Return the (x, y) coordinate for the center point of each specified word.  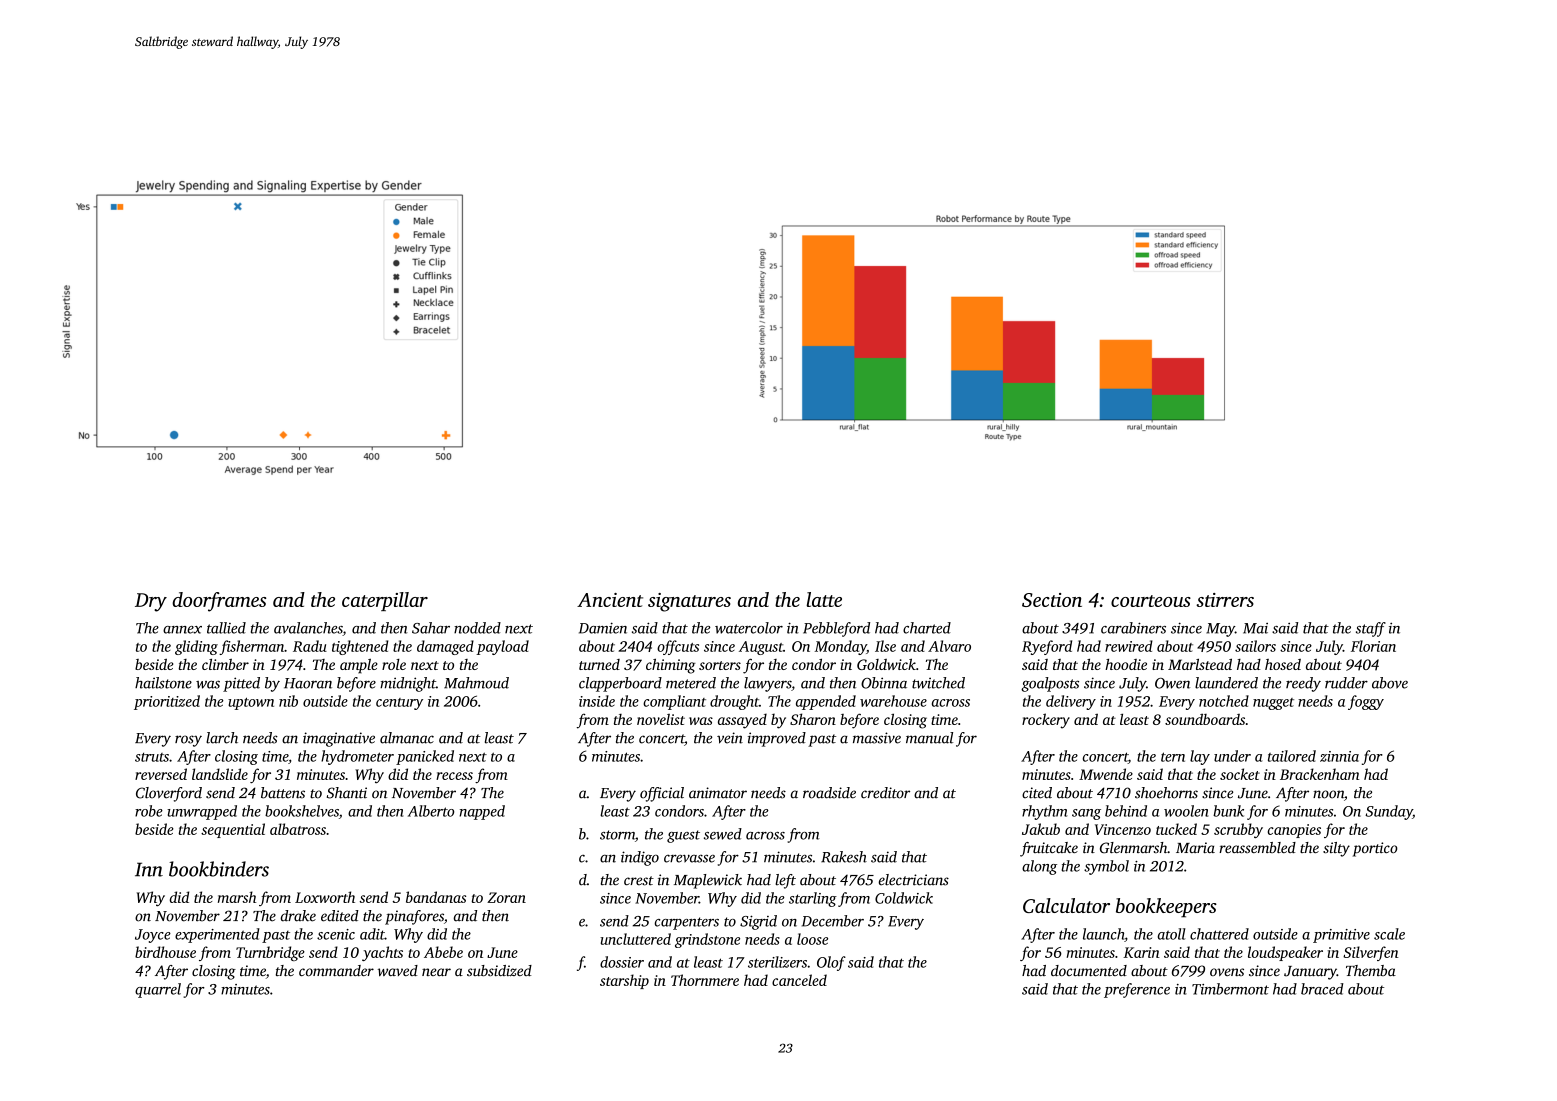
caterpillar (385, 601)
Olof (831, 963)
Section (1052, 600)
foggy (1366, 702)
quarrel (158, 990)
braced (1322, 989)
